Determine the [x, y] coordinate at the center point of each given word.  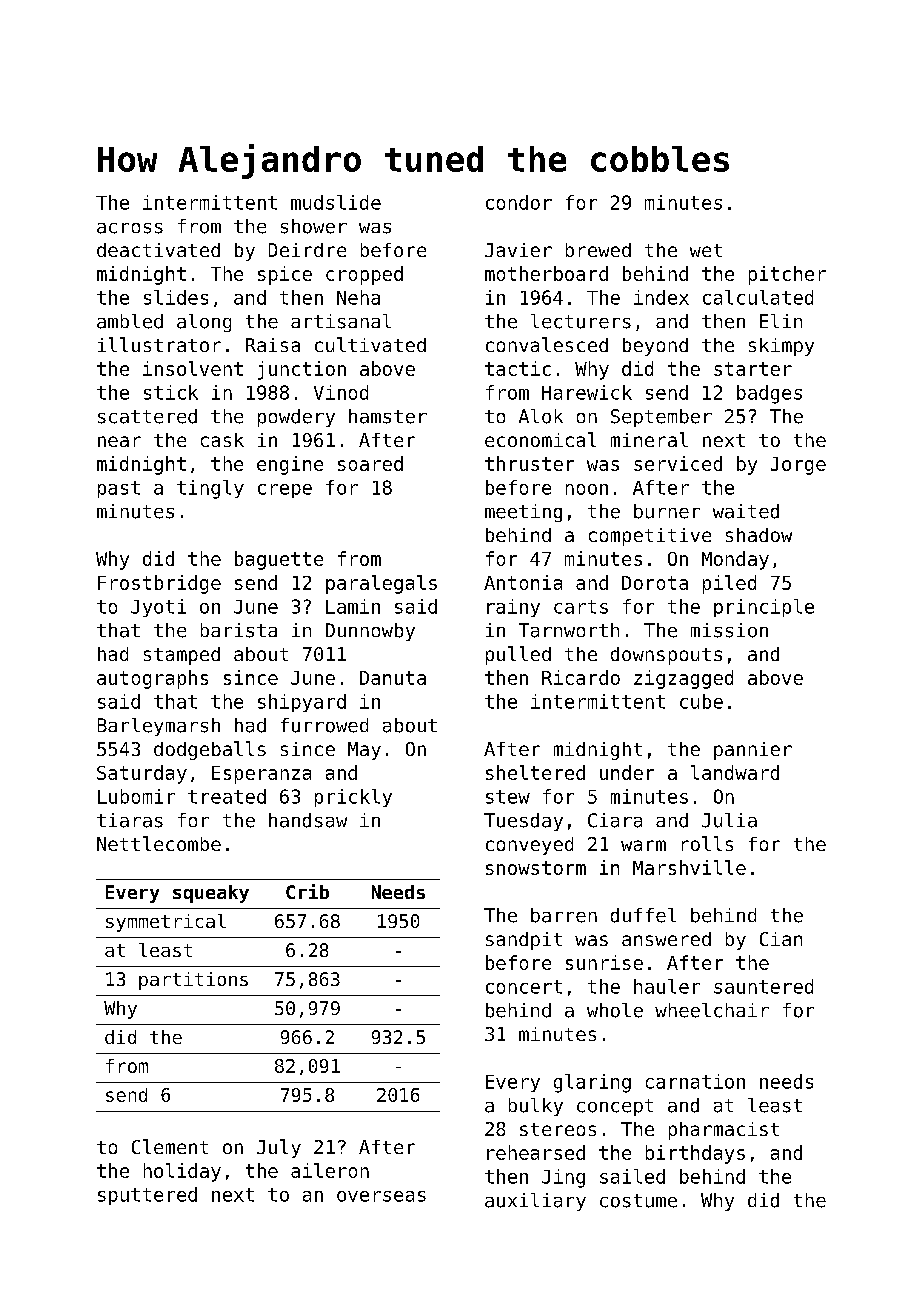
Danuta [393, 678]
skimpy [781, 347]
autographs [152, 679]
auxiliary [535, 1202]
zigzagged [683, 679]
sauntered [763, 986]
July [279, 1148]
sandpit [524, 941]
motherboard [546, 273]
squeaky [211, 894]
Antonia [523, 582]
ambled [130, 321]
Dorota [655, 583]
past [119, 489]
